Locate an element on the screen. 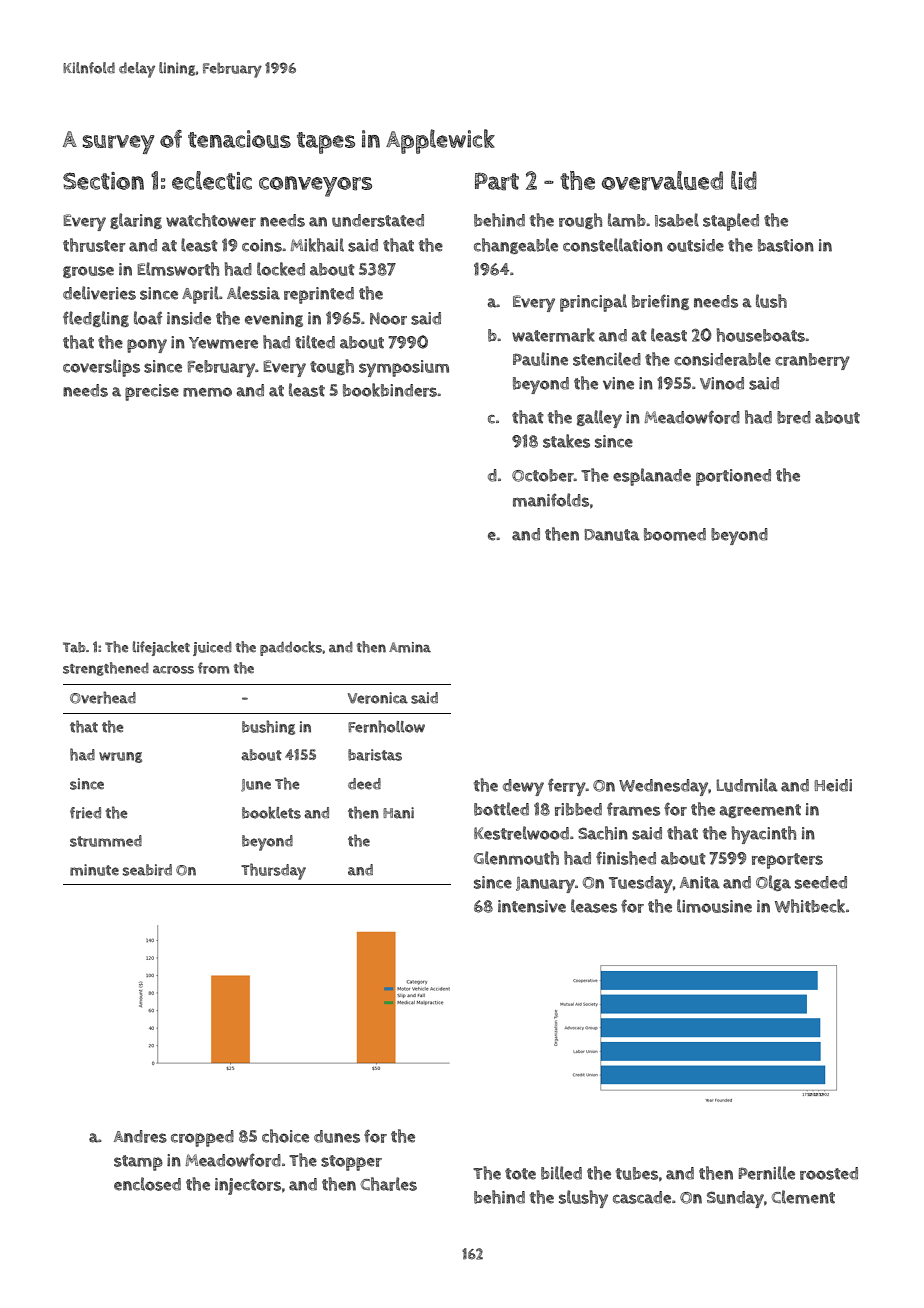  Amina is located at coordinates (410, 647).
